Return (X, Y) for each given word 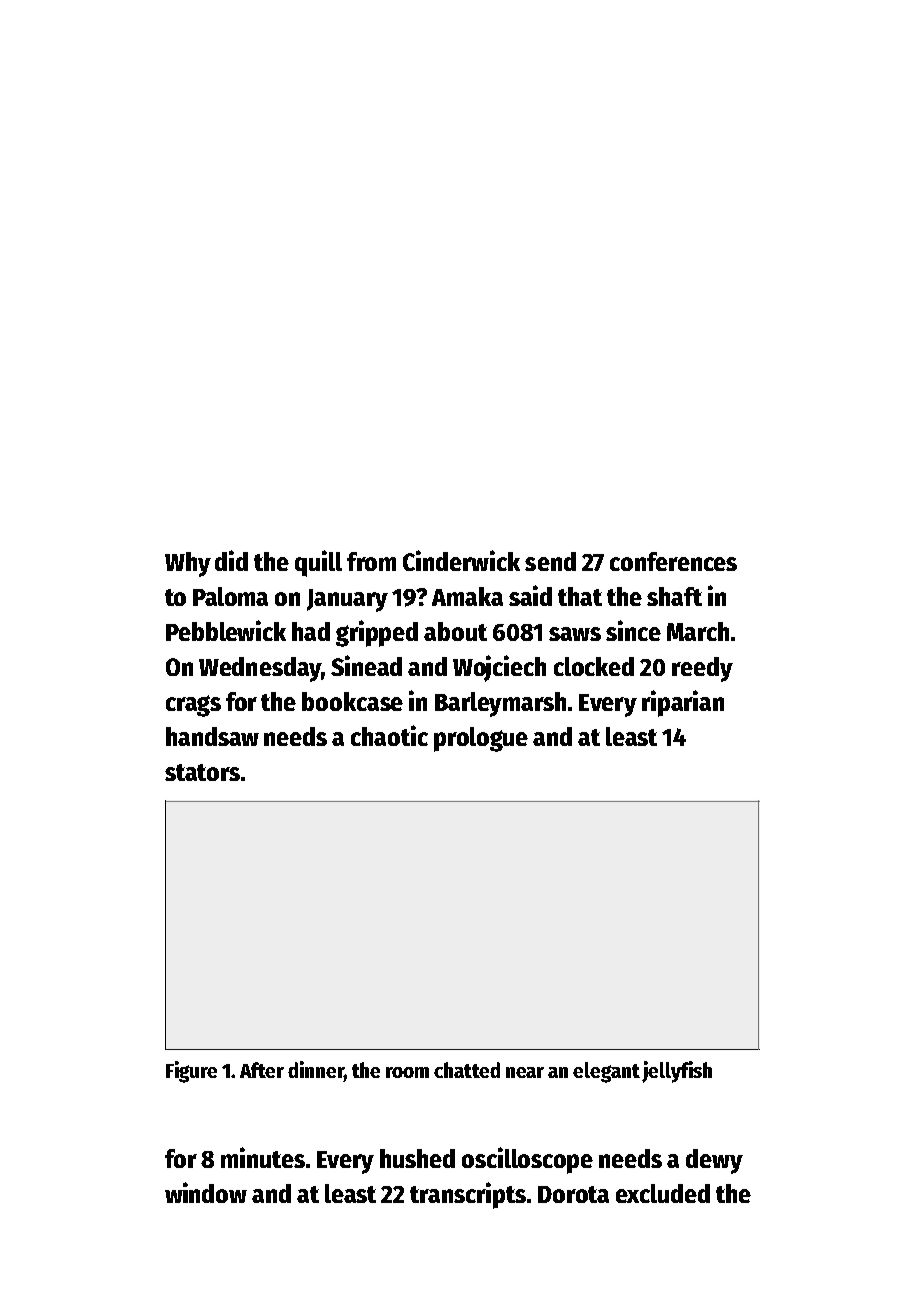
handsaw (212, 736)
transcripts (468, 1195)
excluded (663, 1193)
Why (188, 564)
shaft (674, 596)
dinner (316, 1069)
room (407, 1072)
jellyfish (677, 1072)
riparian (683, 703)
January (347, 600)
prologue (481, 739)
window (206, 1192)
